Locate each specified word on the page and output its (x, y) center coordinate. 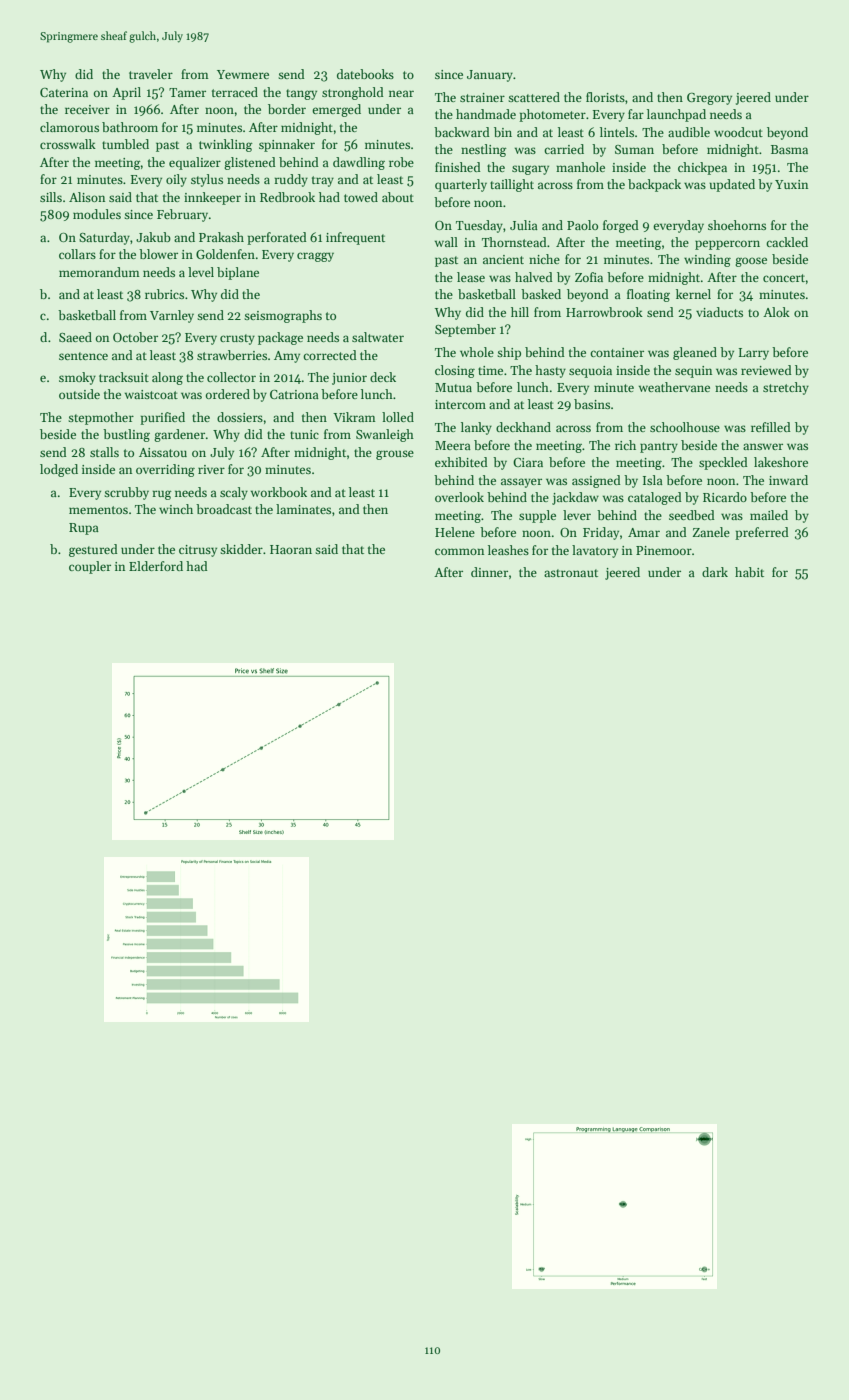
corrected (330, 355)
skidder (241, 549)
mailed (769, 515)
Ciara (528, 462)
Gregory (709, 99)
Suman (634, 149)
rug (162, 495)
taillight (512, 185)
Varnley (172, 316)
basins (592, 404)
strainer (482, 97)
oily (176, 180)
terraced (235, 92)
